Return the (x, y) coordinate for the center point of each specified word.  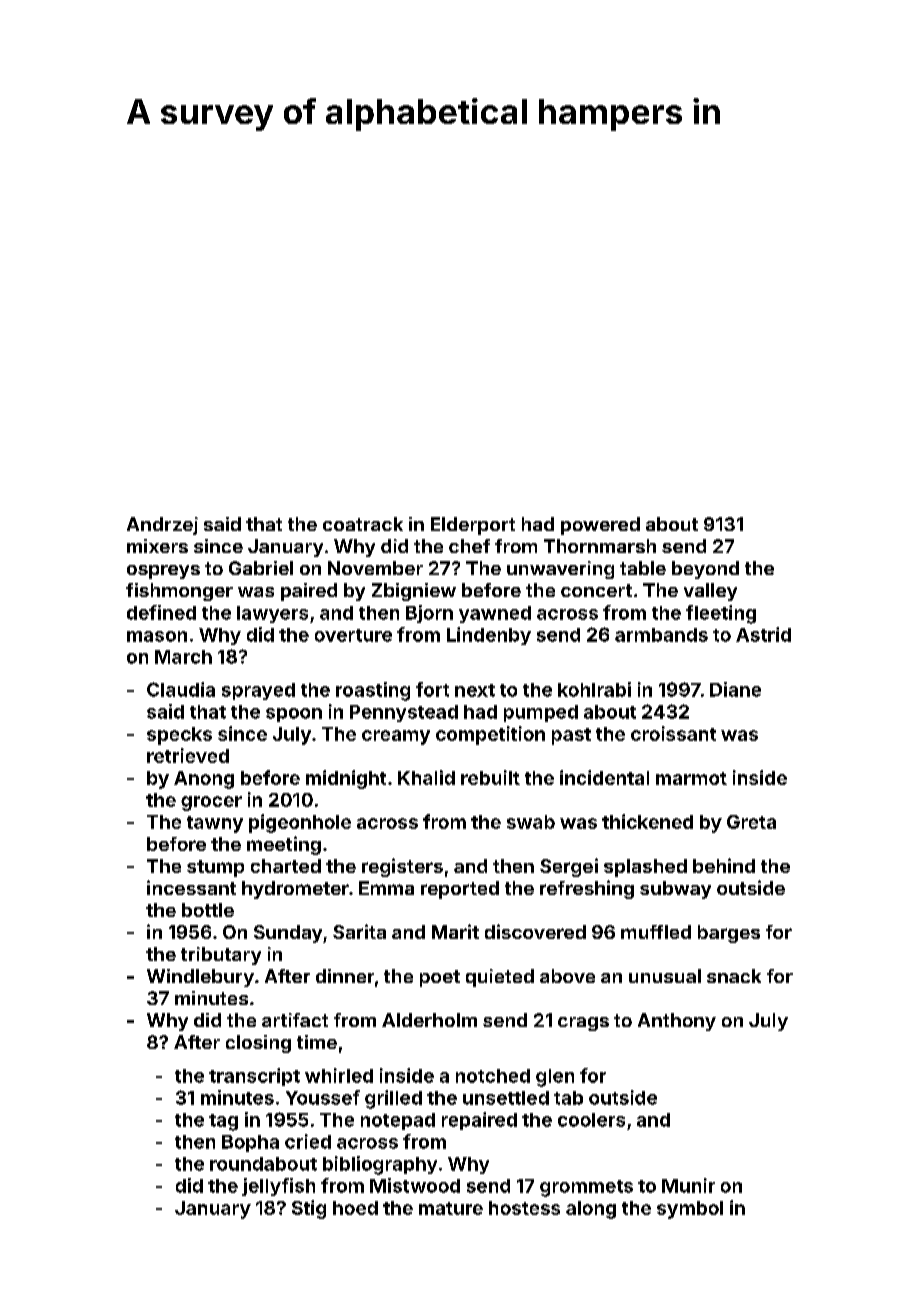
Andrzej (162, 526)
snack (734, 976)
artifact (295, 1020)
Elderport (473, 526)
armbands (661, 635)
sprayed (258, 691)
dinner (345, 976)
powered (600, 526)
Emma (386, 888)
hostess (524, 1208)
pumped (541, 713)
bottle (208, 910)
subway (675, 890)
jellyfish (278, 1187)
